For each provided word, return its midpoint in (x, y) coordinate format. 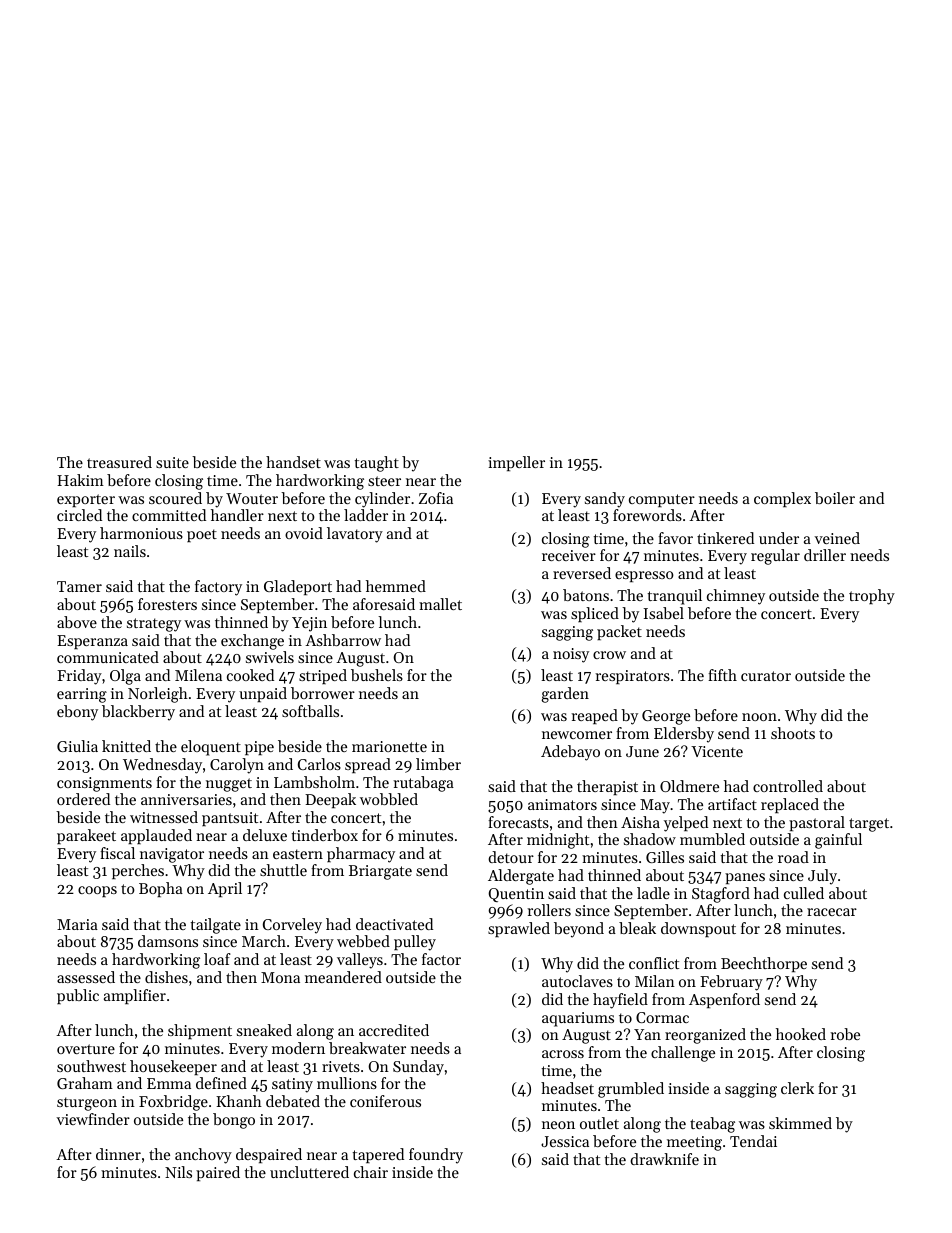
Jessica (565, 1141)
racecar (832, 912)
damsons (168, 941)
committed (169, 515)
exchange (252, 642)
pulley (415, 943)
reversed (582, 573)
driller (825, 555)
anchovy (203, 1156)
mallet (440, 604)
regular (775, 557)
